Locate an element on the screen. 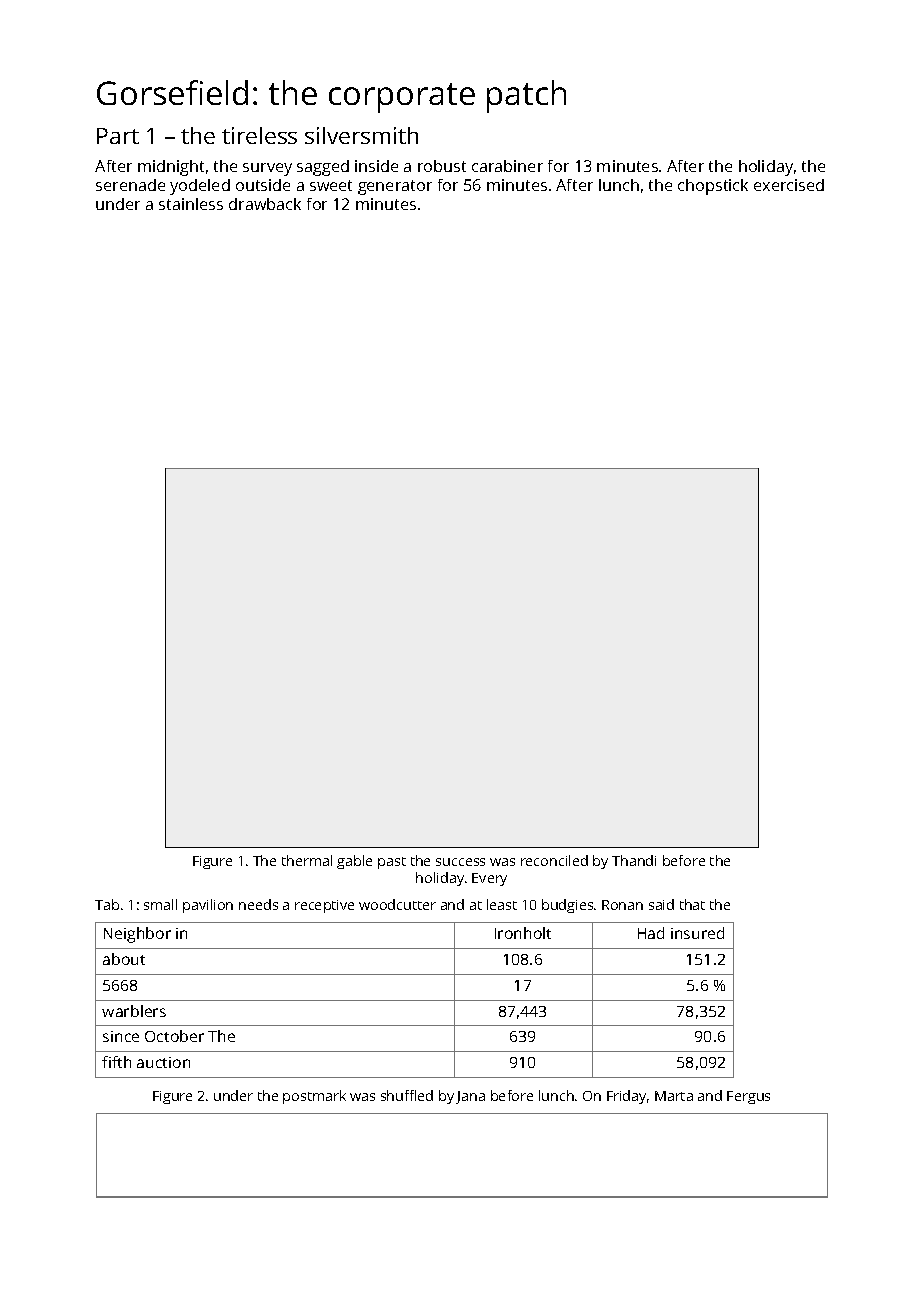 The image size is (924, 1308). chopstick is located at coordinates (713, 187).
